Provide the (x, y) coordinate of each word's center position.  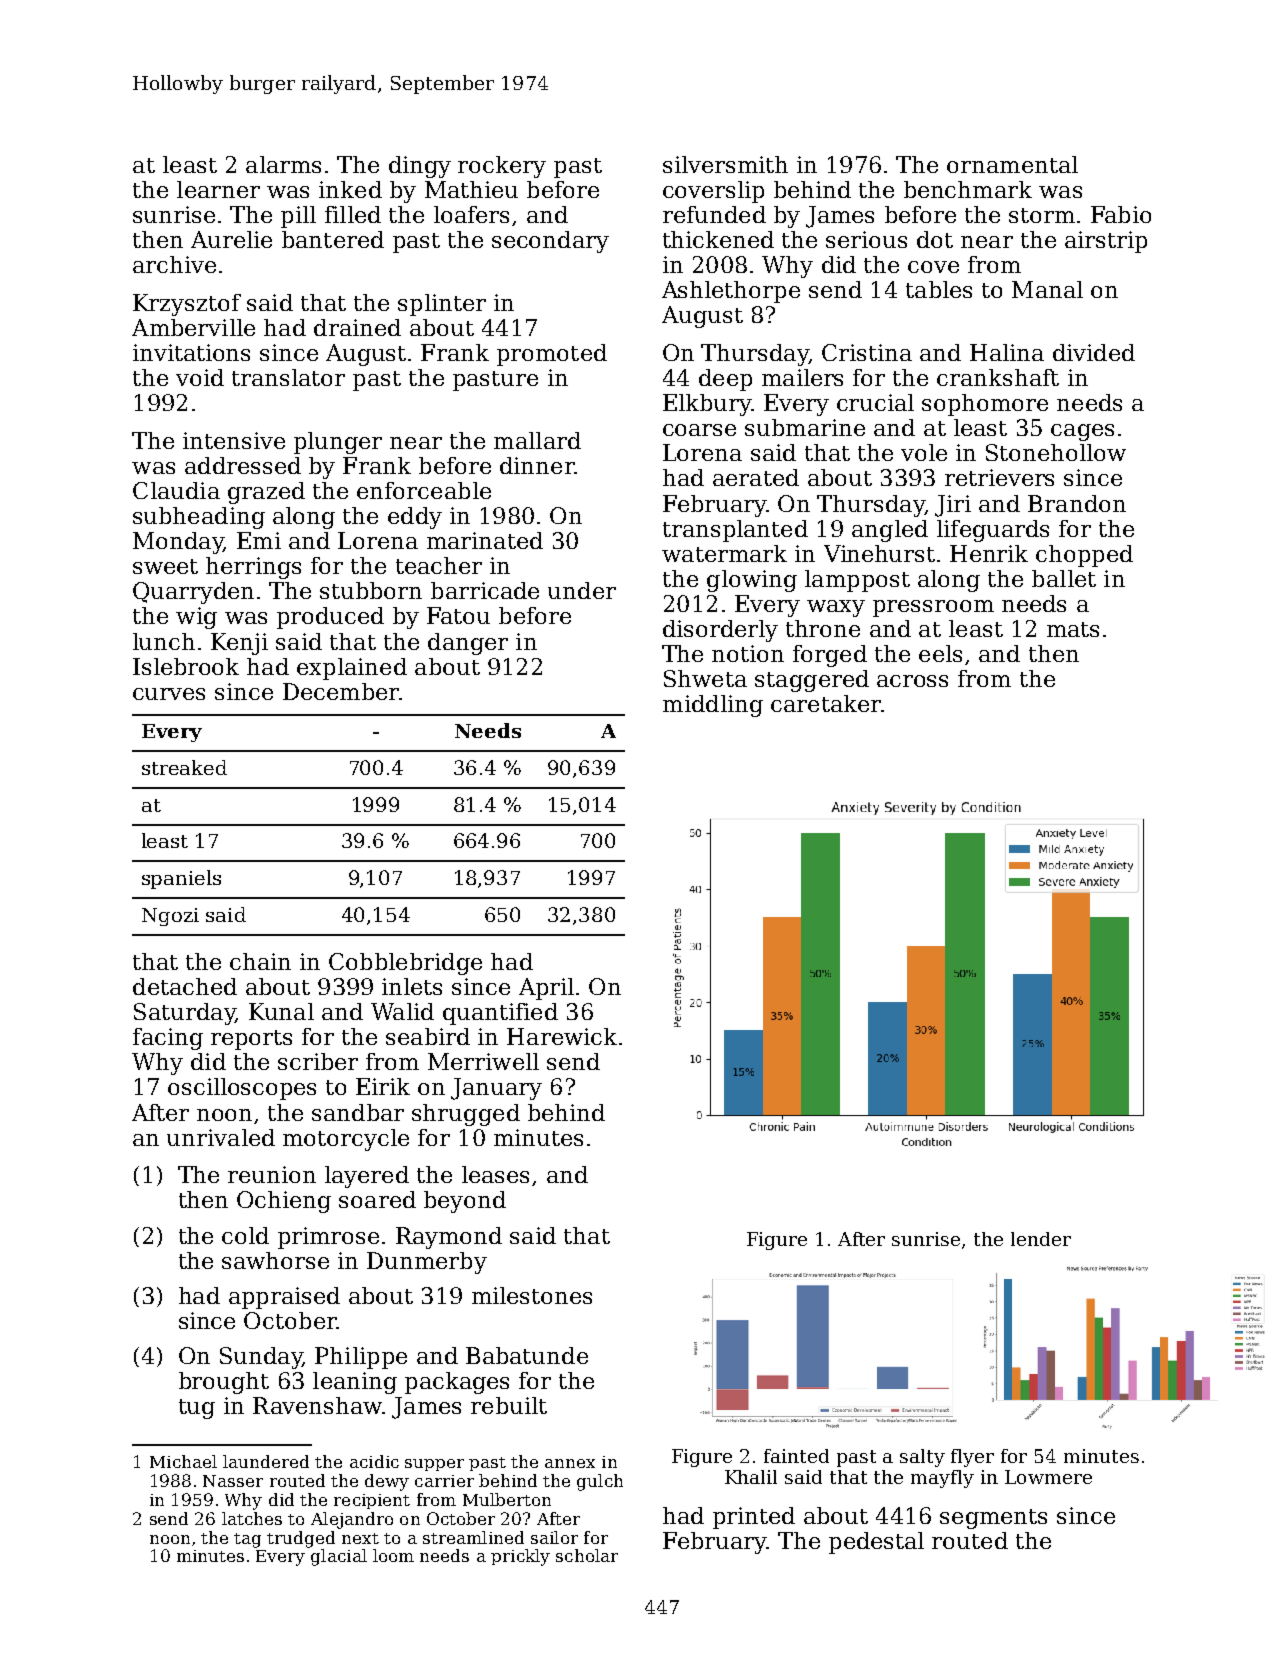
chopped (1084, 556)
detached (185, 986)
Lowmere (1048, 1477)
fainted (796, 1456)
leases (495, 1174)
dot (935, 239)
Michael (183, 1461)
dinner (537, 465)
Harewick (562, 1036)
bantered (333, 239)
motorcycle (346, 1140)
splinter (442, 305)
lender (1041, 1239)
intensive (234, 440)
